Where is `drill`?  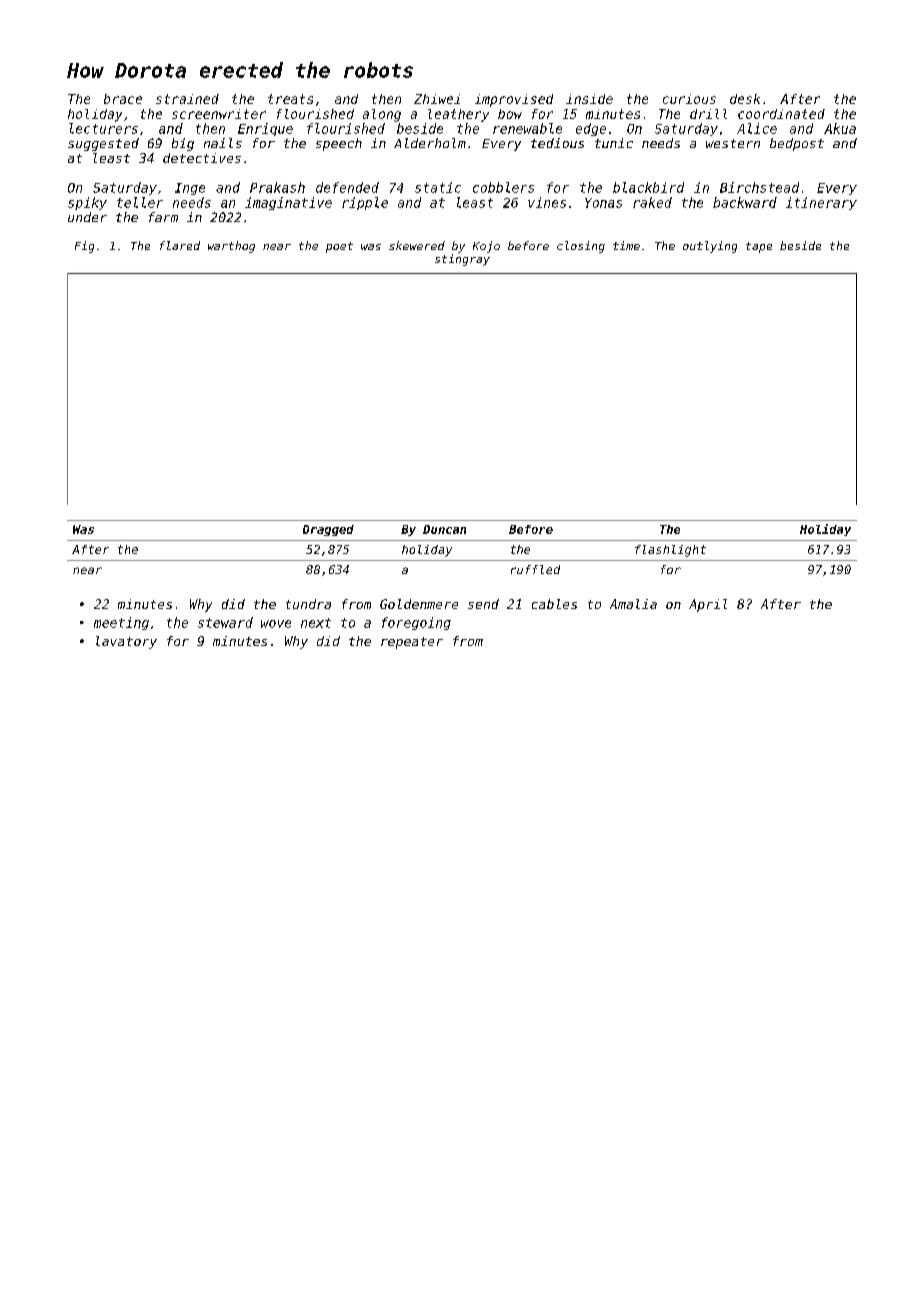
drill is located at coordinates (708, 114).
